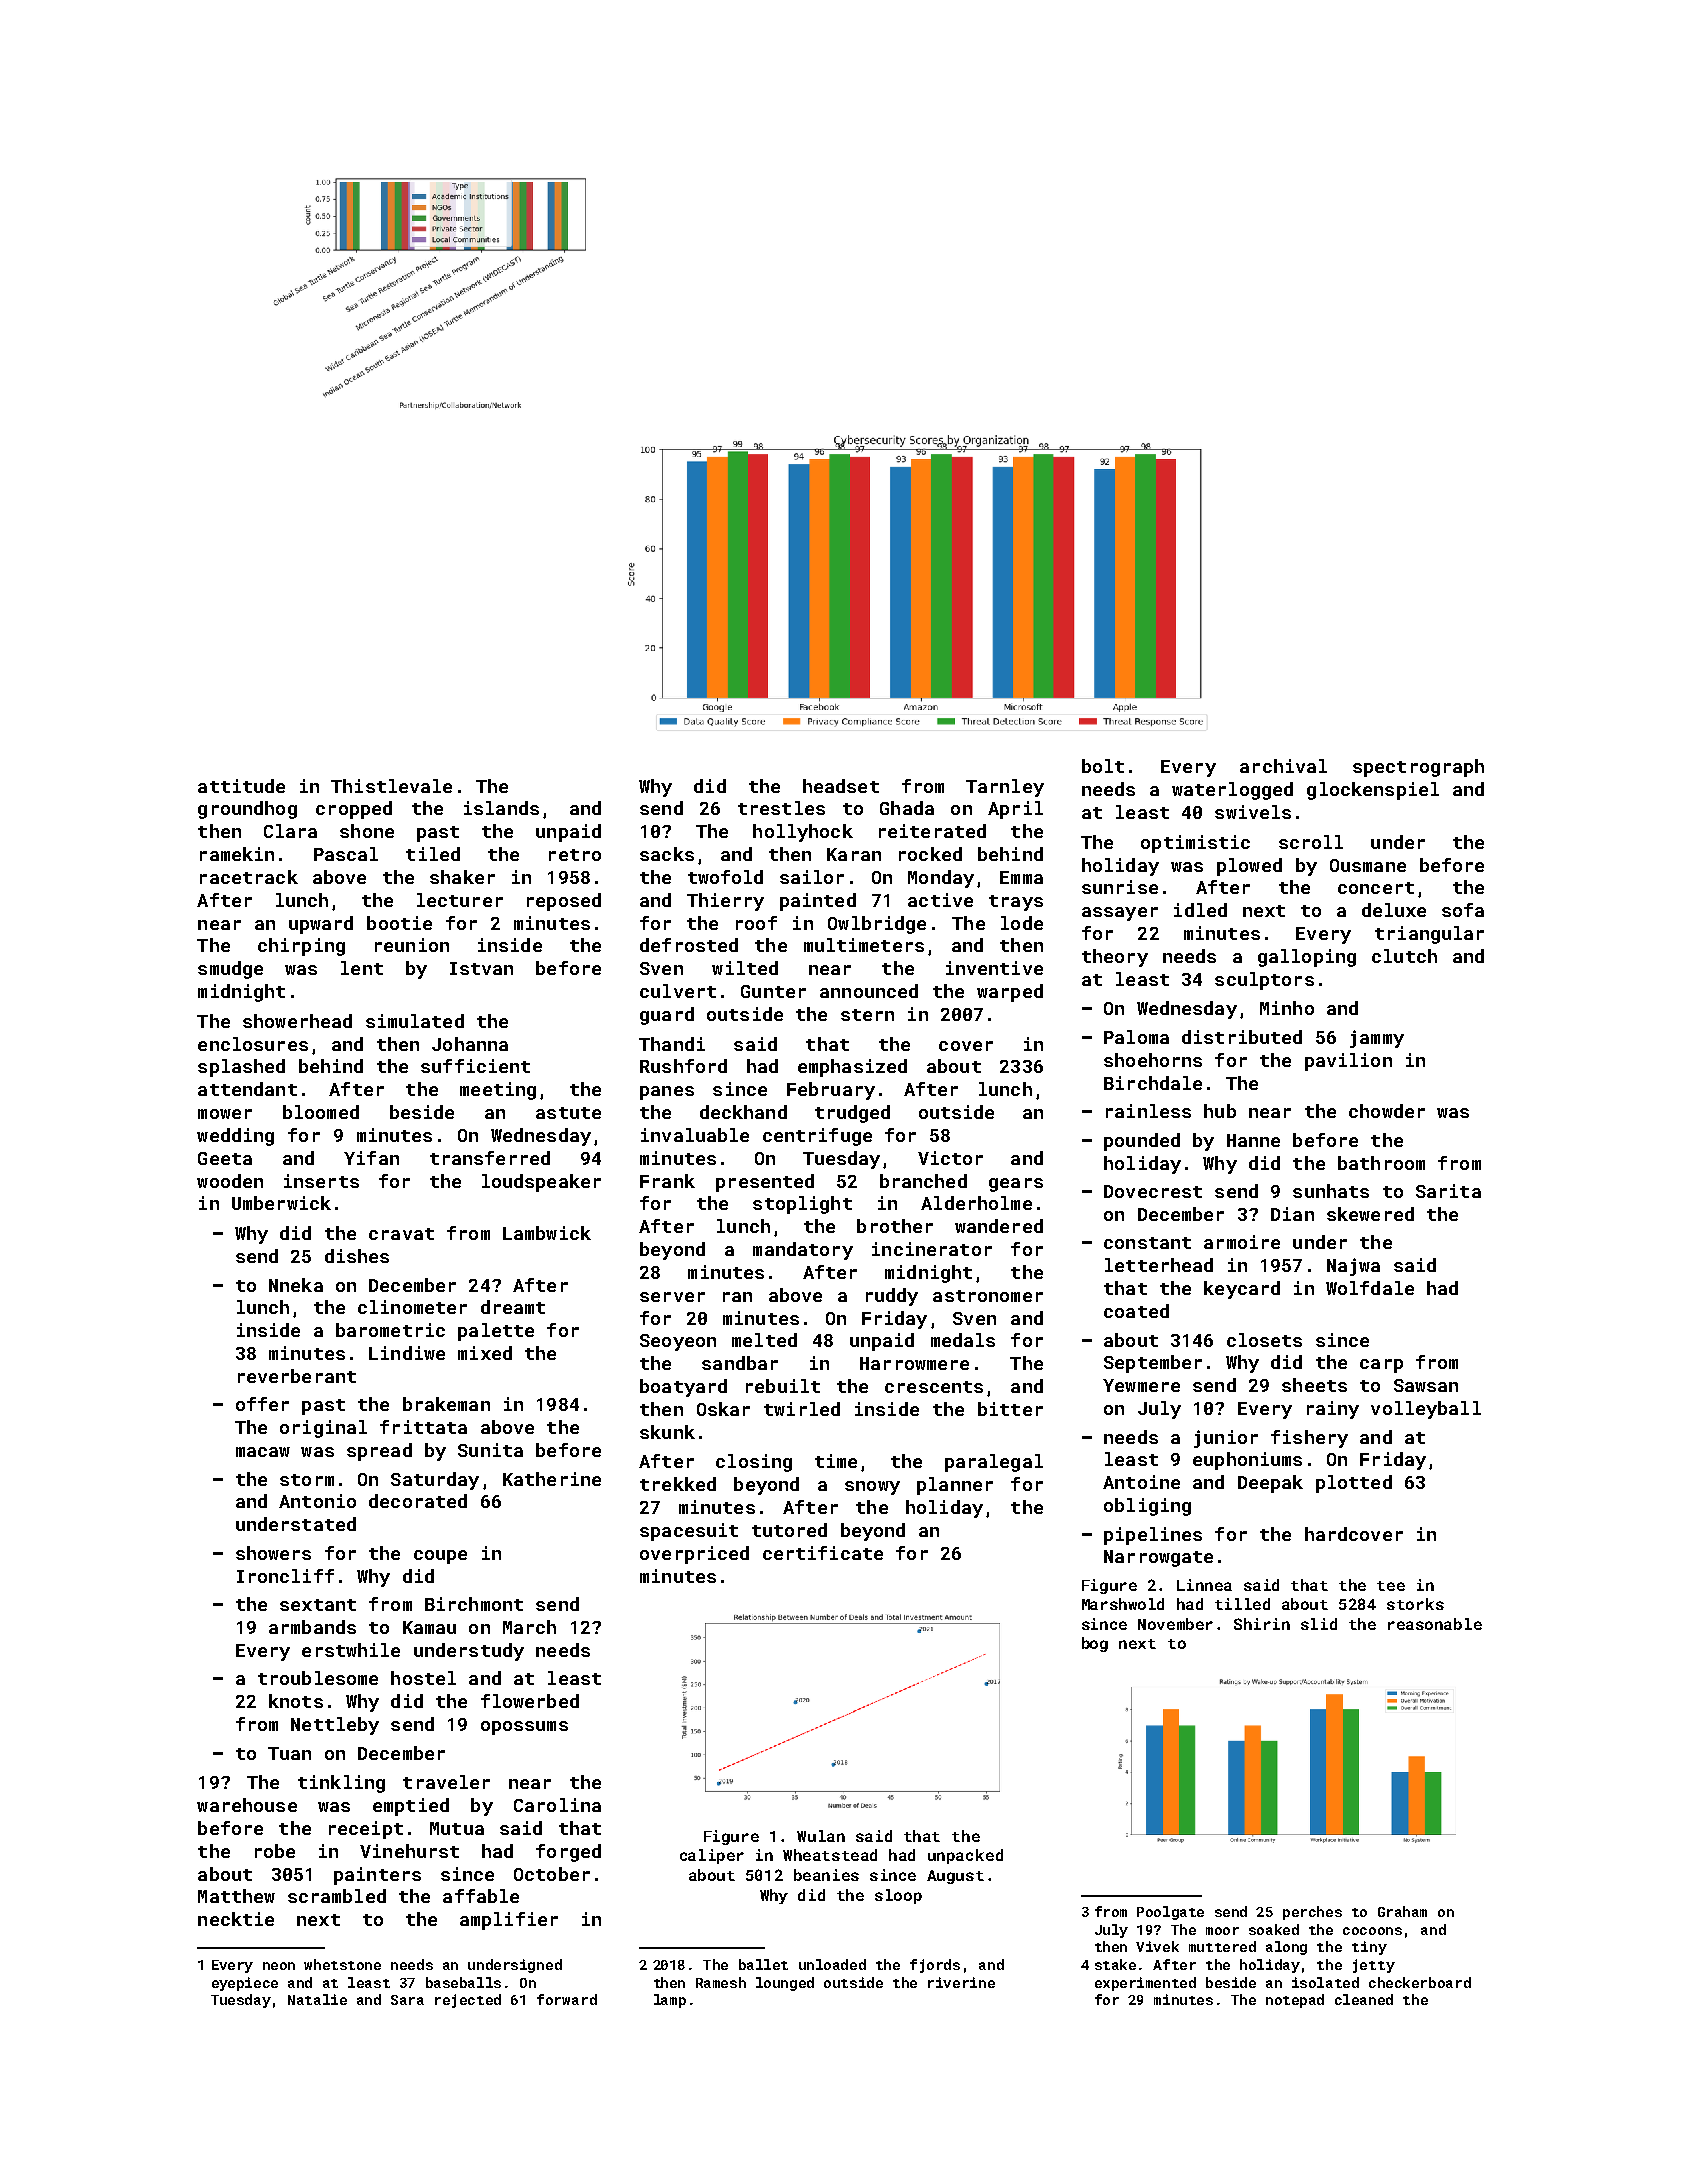  Describe the element at coordinates (781, 808) in the screenshot. I see `trestles` at that location.
